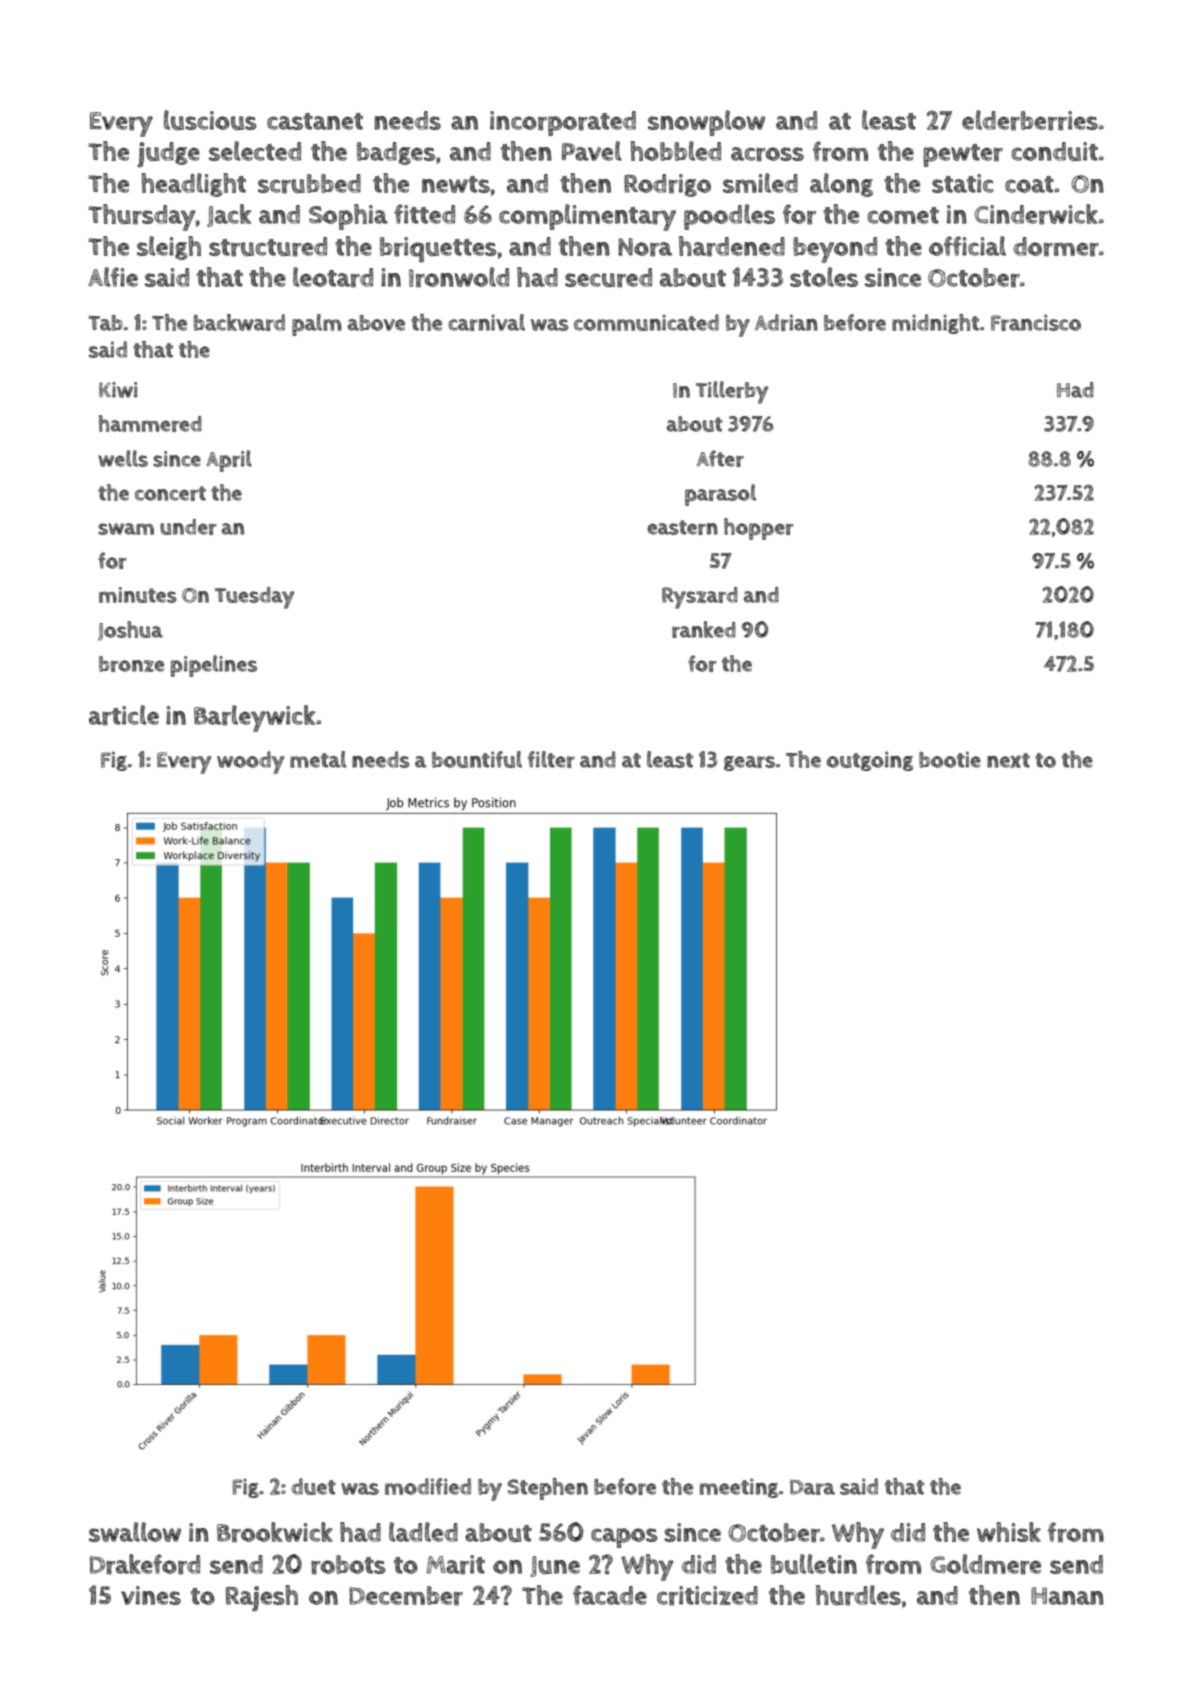 The height and width of the screenshot is (1687, 1193). Describe the element at coordinates (1030, 120) in the screenshot. I see `elderberries` at that location.
